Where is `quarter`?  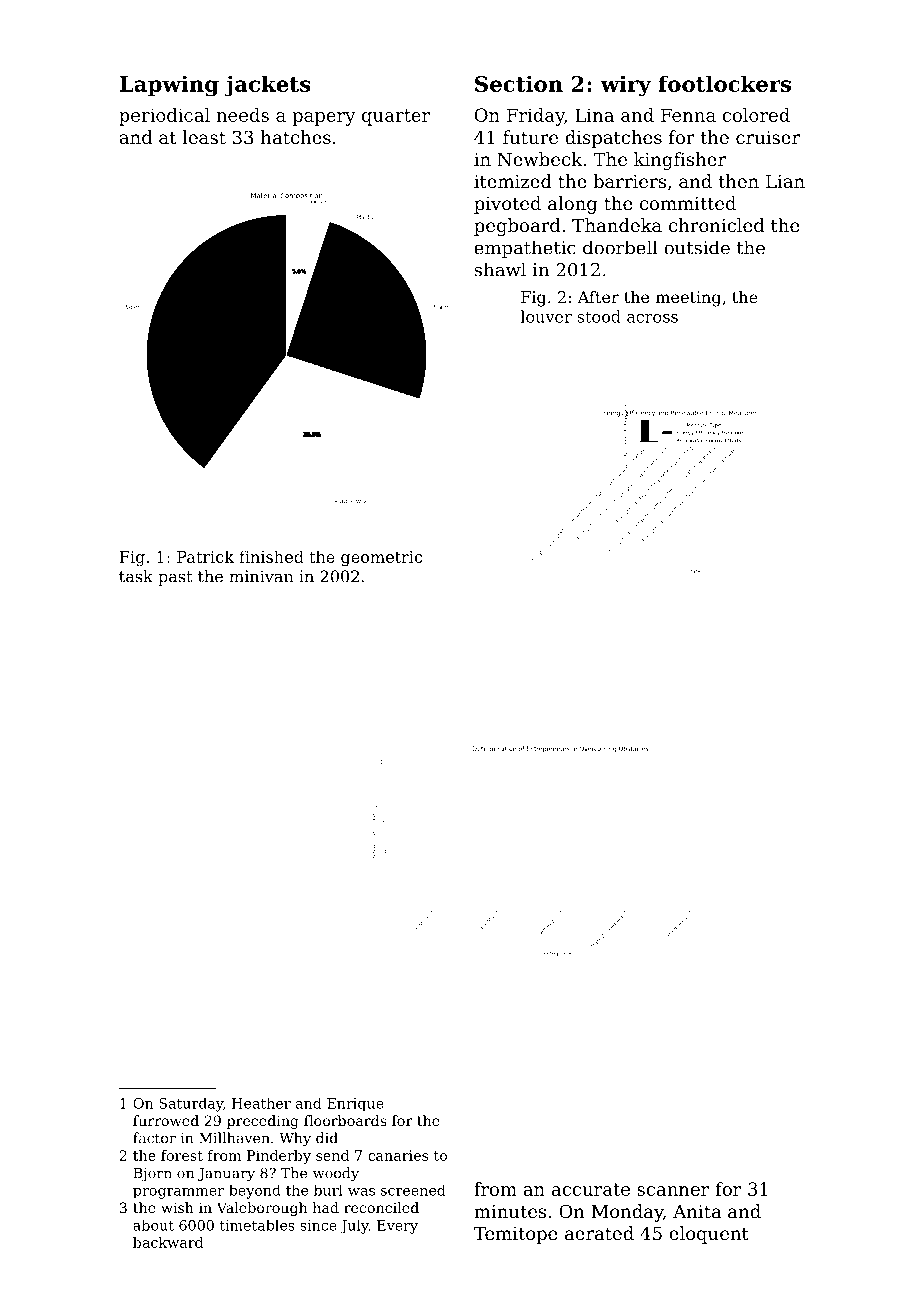
quarter is located at coordinates (396, 117).
